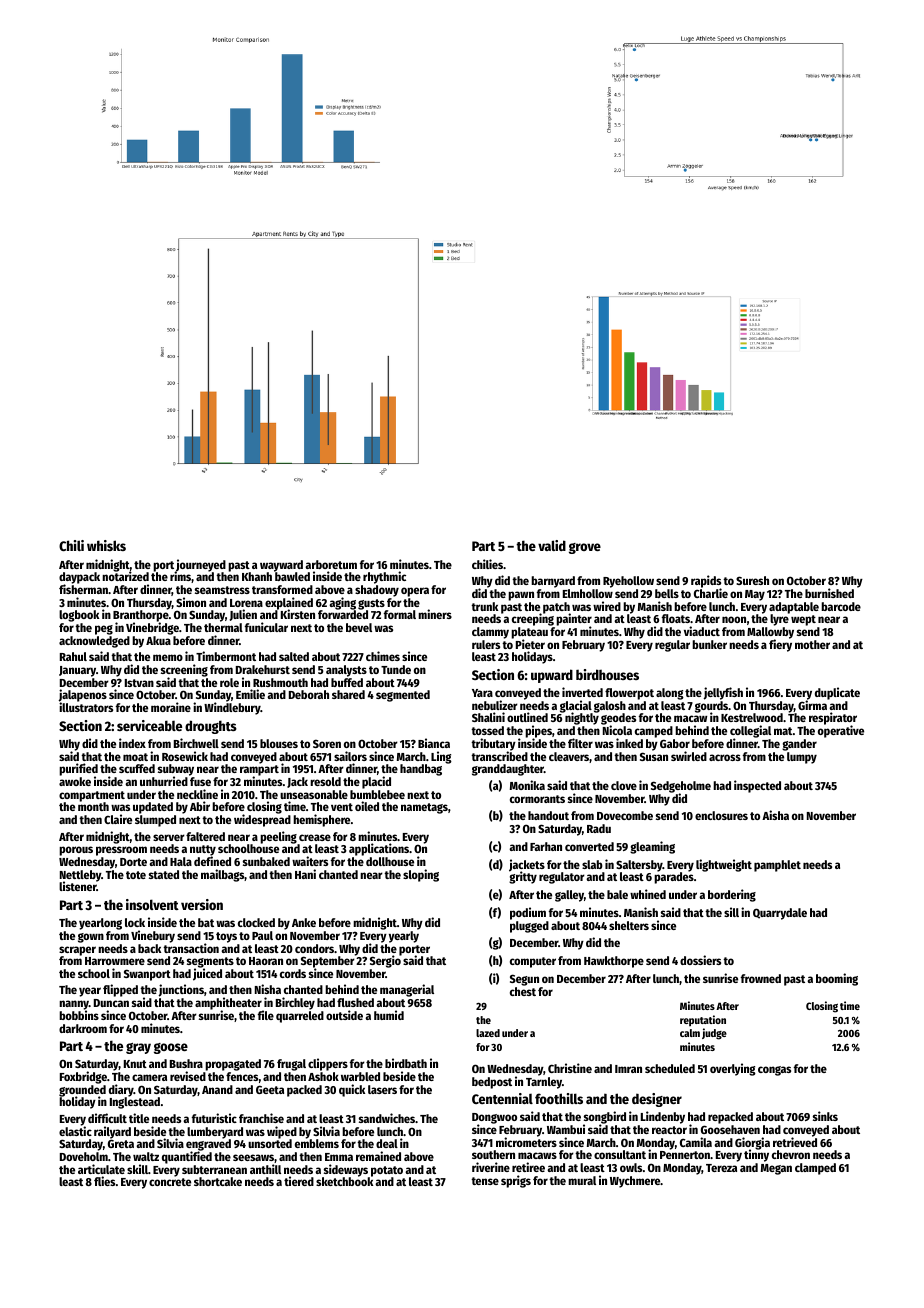 This screenshot has height=1308, width=924. I want to click on computer, so click(533, 962).
